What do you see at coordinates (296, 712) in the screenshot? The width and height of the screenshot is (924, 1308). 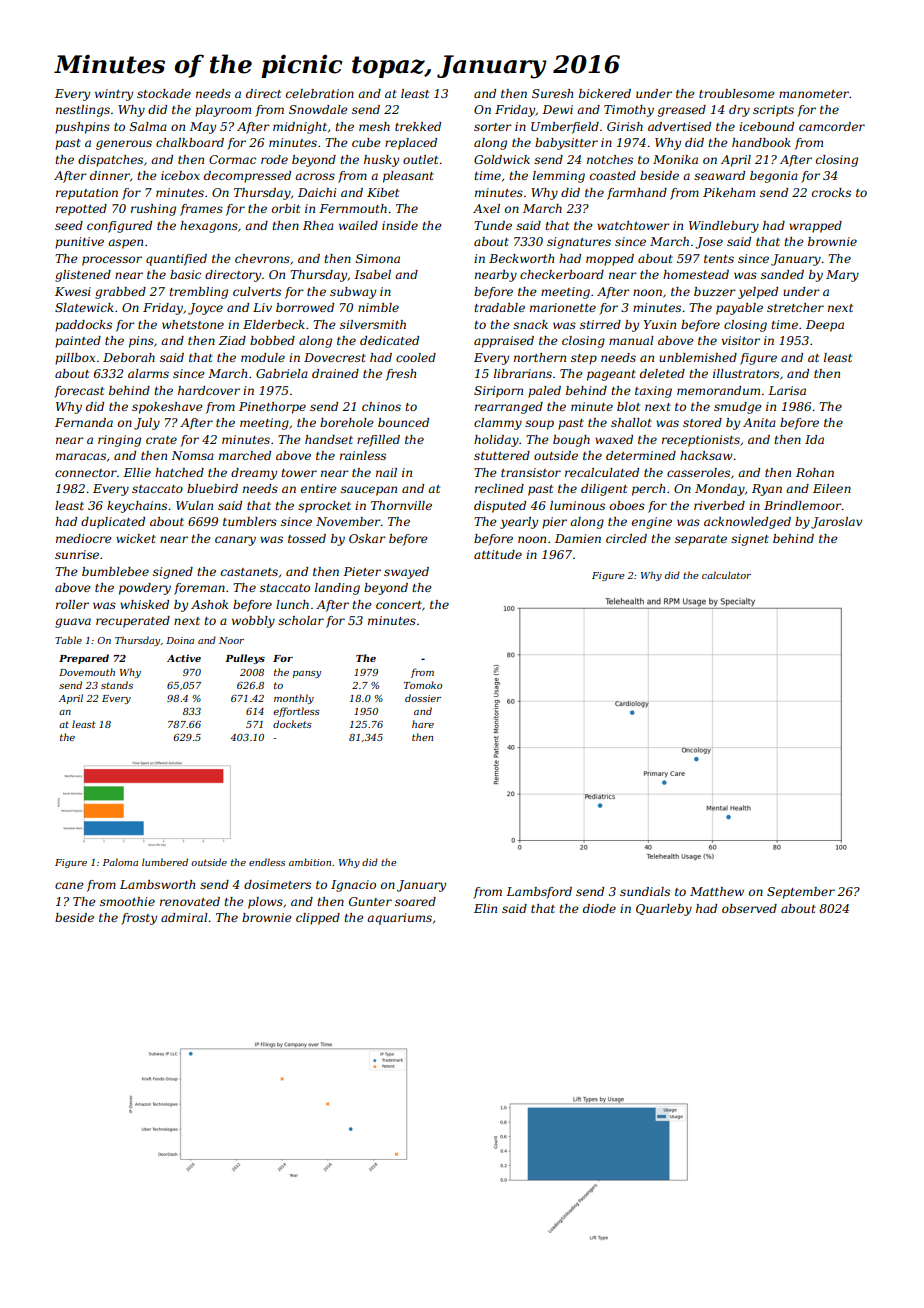 I see `effortless` at bounding box center [296, 712].
